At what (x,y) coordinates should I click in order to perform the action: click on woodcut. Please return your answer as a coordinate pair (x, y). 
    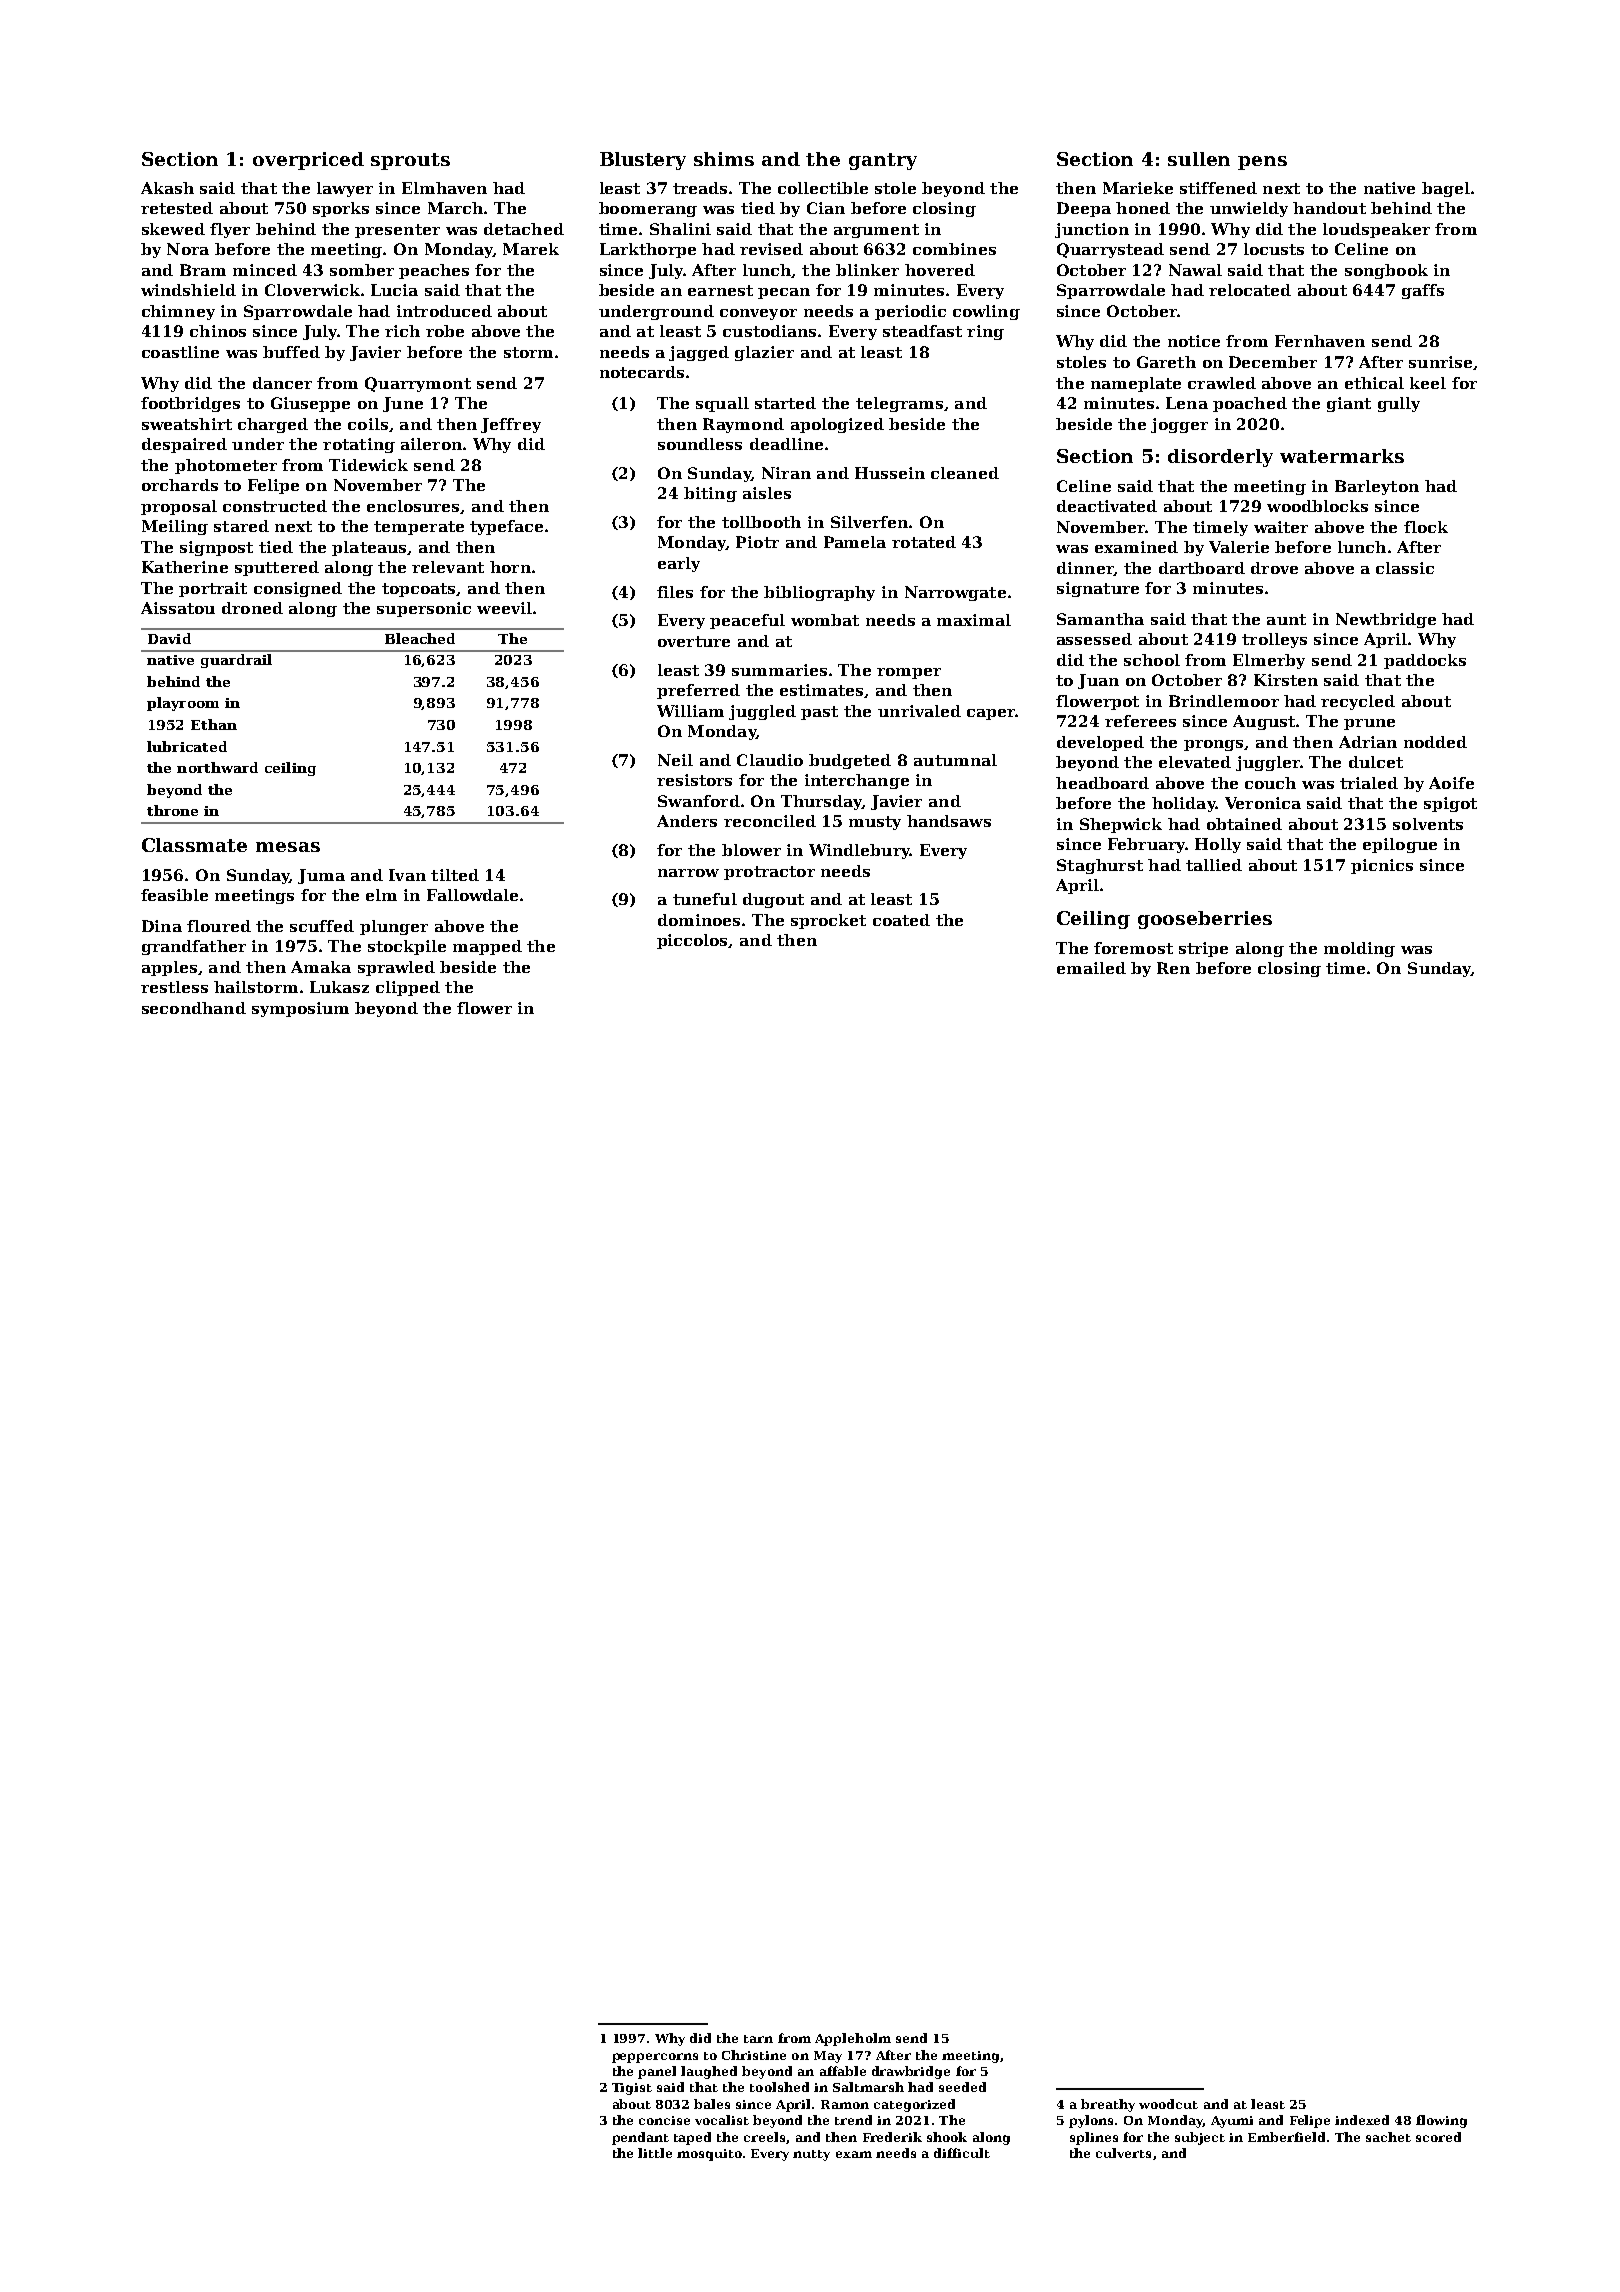
    Looking at the image, I should click on (1168, 2104).
